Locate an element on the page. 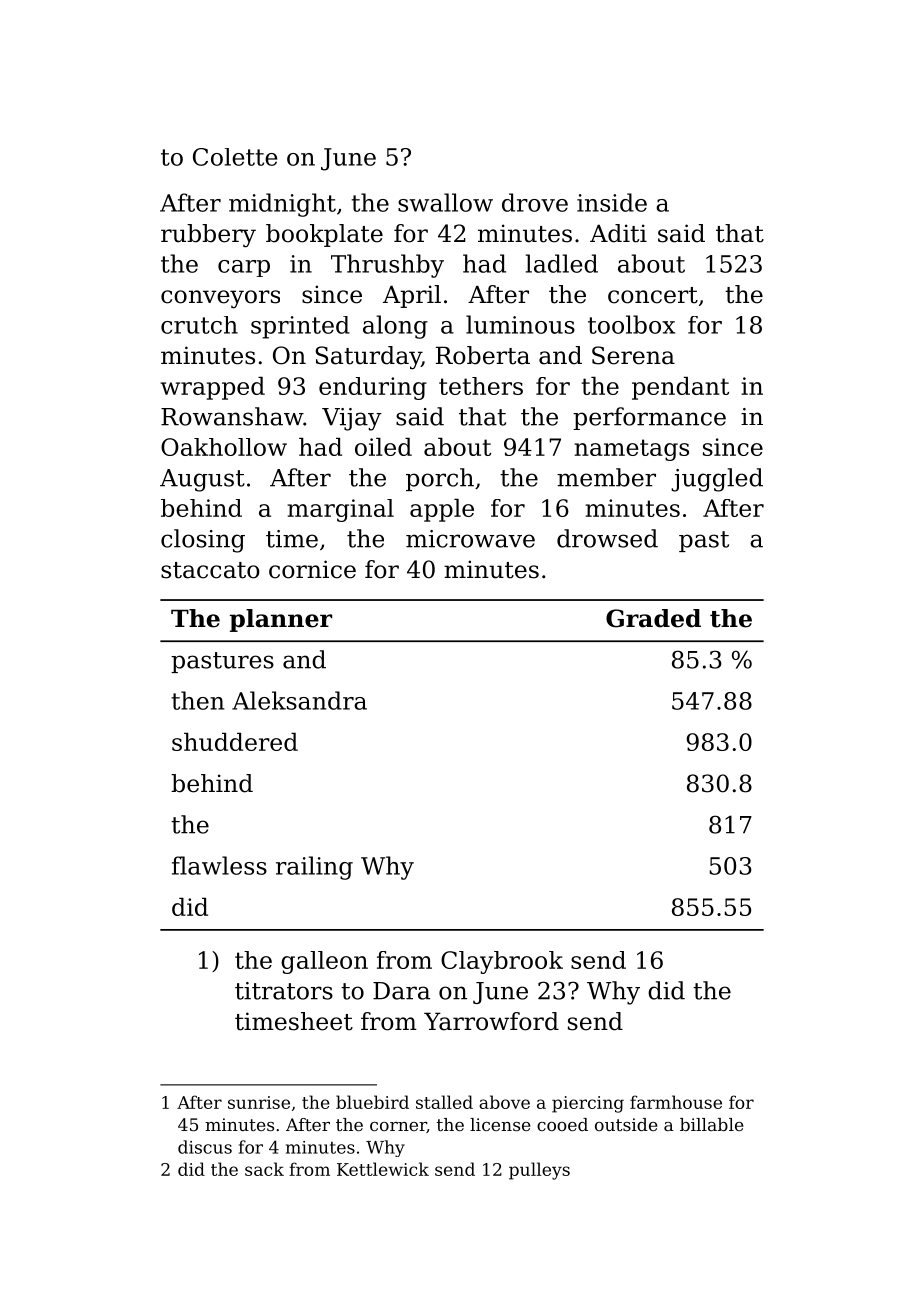 Image resolution: width=924 pixels, height=1311 pixels. Yarrowford is located at coordinates (491, 1021).
